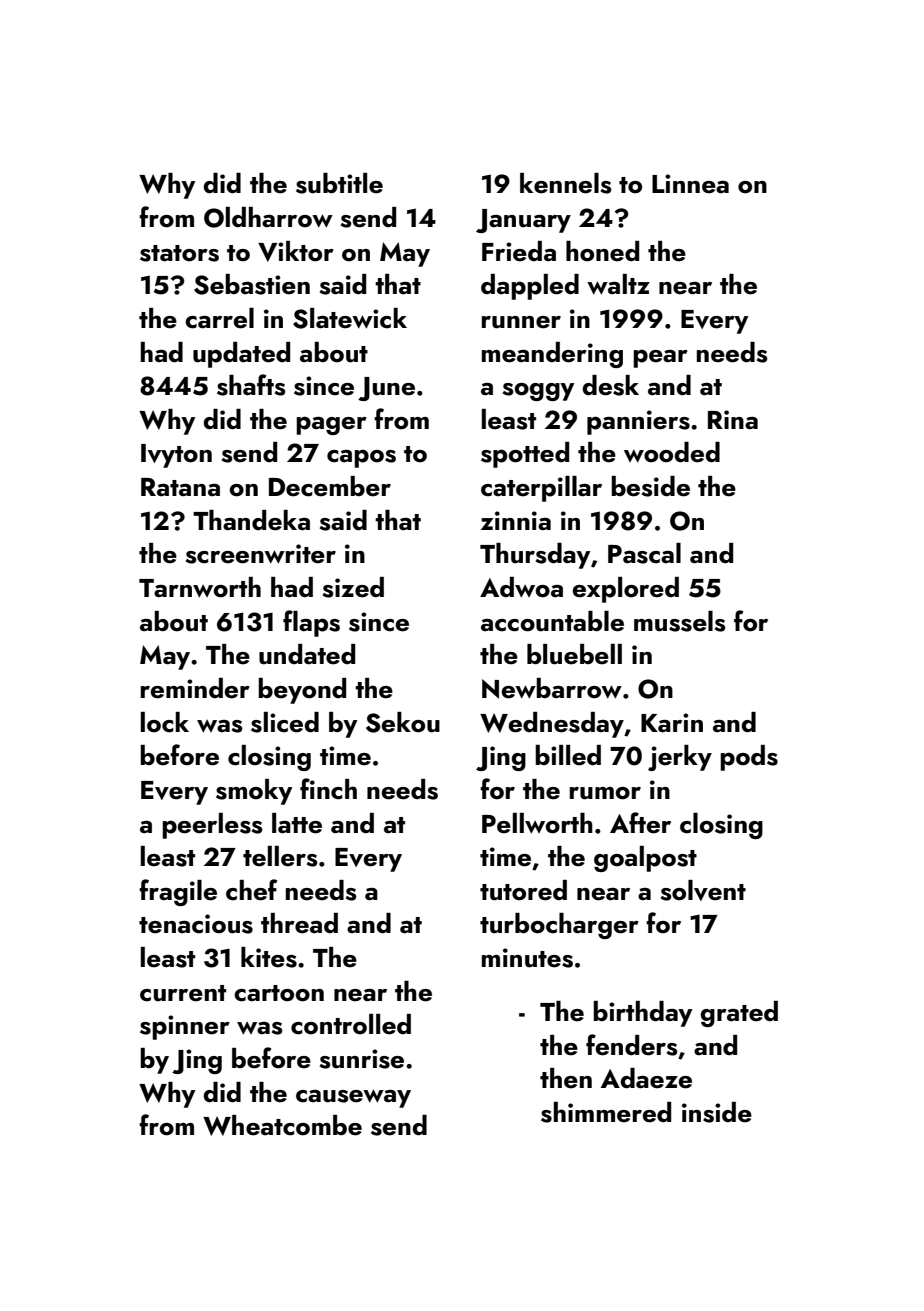  I want to click on Pellworth, so click(537, 823).
